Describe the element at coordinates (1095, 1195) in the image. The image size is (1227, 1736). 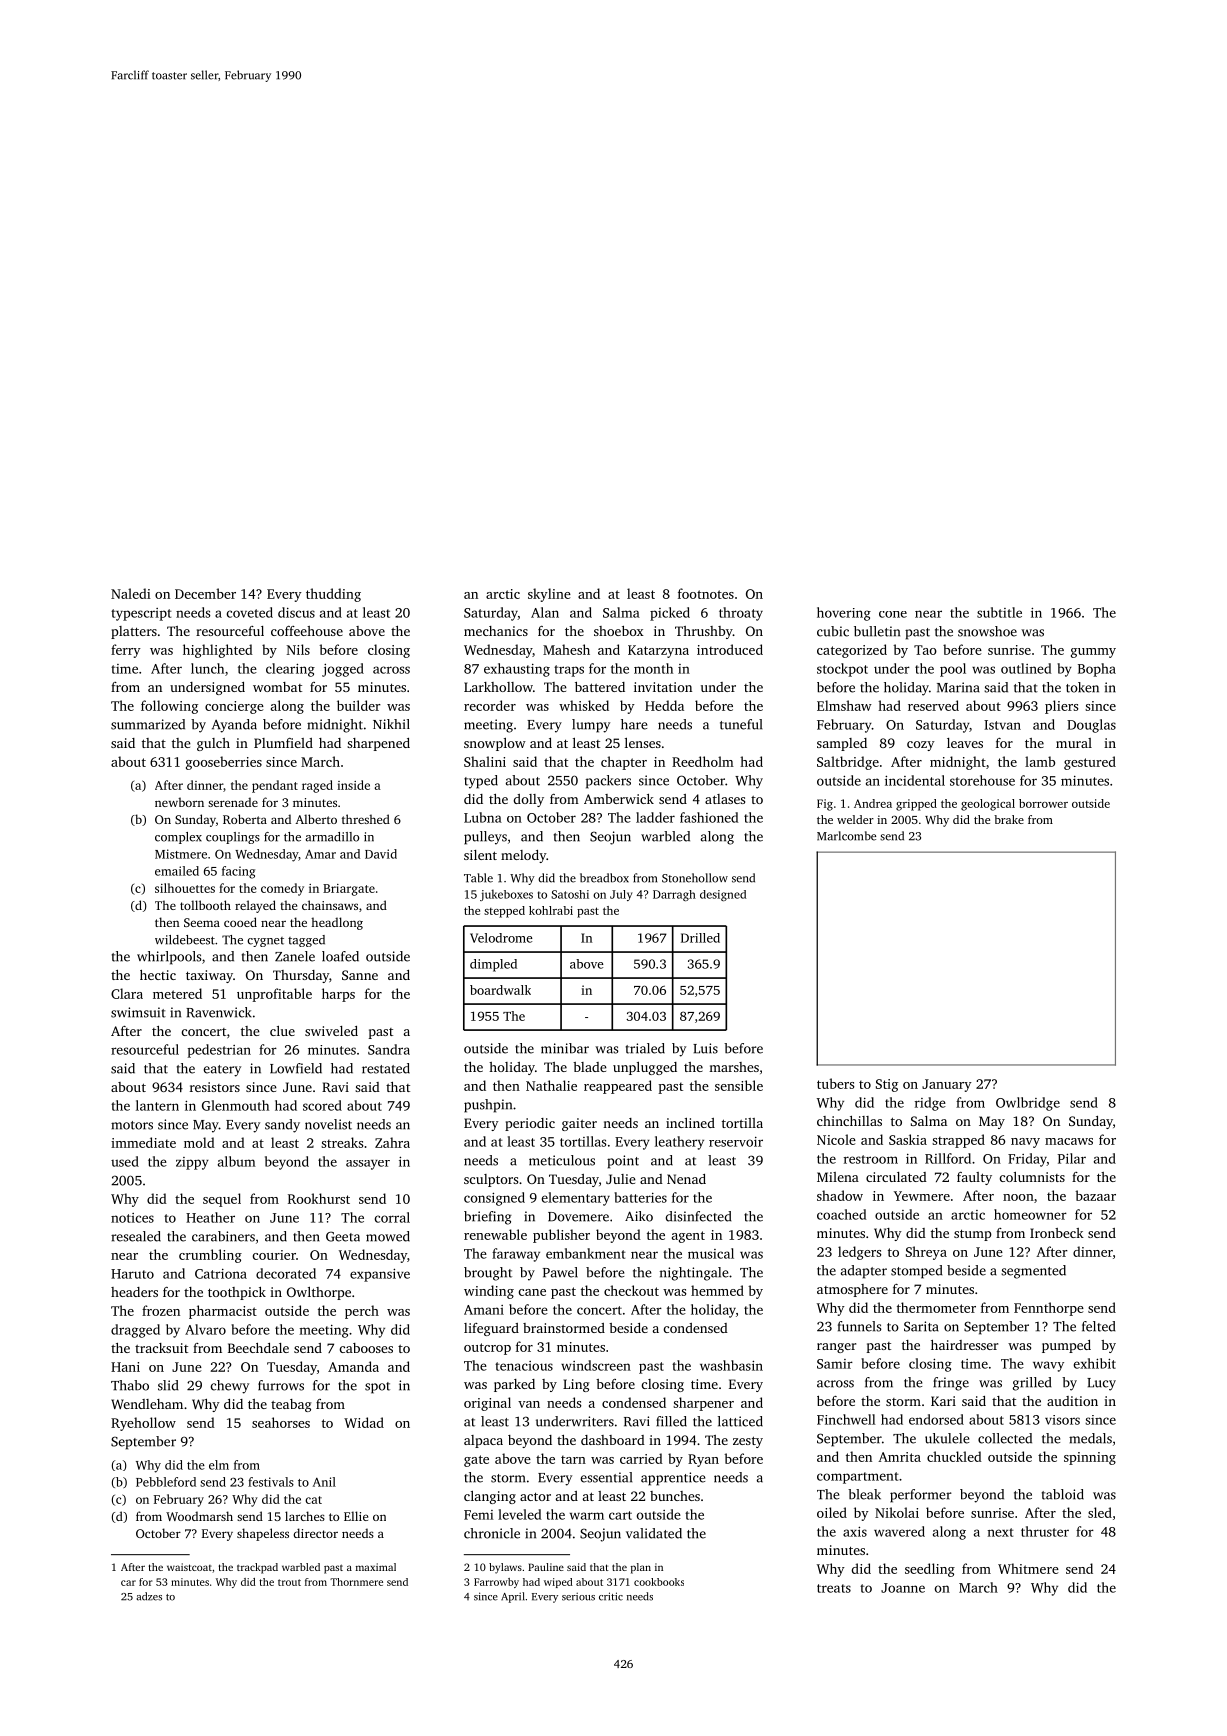
I see `bazaar` at that location.
